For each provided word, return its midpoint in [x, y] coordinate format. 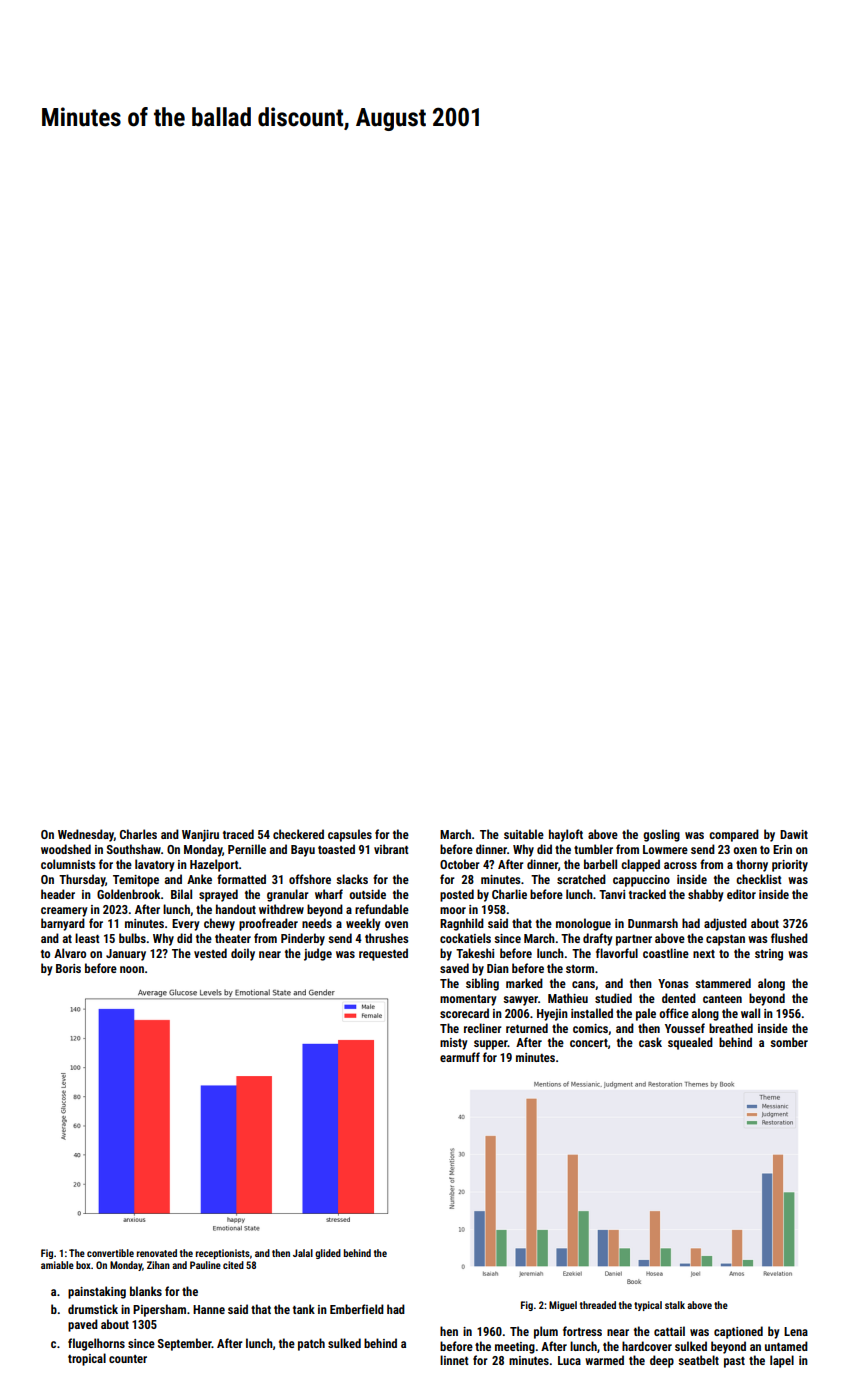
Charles [138, 834]
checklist [759, 879]
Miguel [563, 1306]
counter [128, 1359]
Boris [68, 968]
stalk [675, 1305]
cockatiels [465, 938]
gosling [661, 835]
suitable [524, 834]
